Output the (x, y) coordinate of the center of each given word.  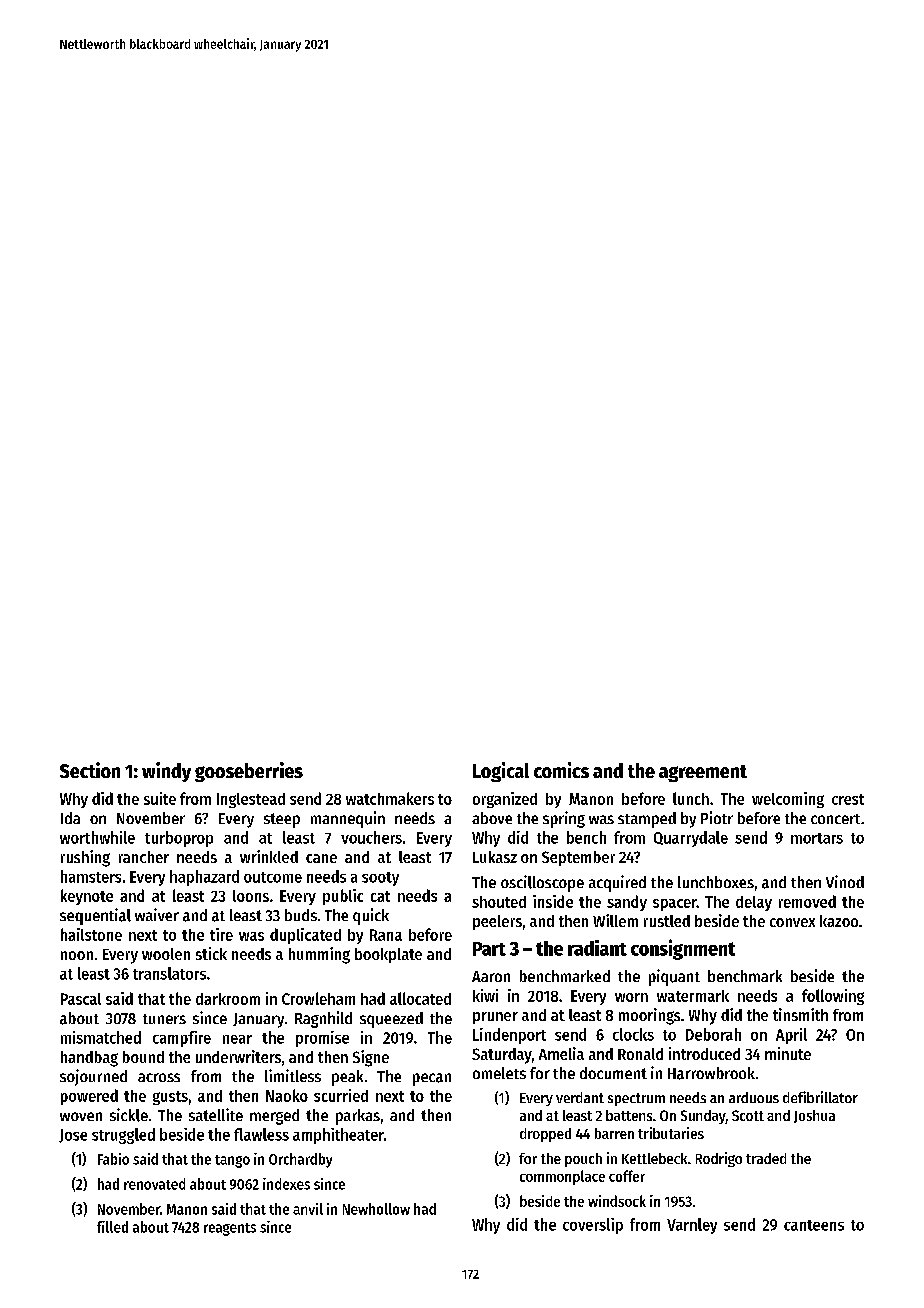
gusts (170, 1098)
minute (788, 1053)
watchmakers (390, 798)
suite (160, 798)
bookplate (388, 955)
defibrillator (820, 1097)
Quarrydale (691, 839)
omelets (499, 1073)
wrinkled (269, 856)
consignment (683, 949)
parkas (358, 1117)
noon (77, 955)
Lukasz (495, 857)
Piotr (717, 817)
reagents (230, 1229)
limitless (293, 1075)
